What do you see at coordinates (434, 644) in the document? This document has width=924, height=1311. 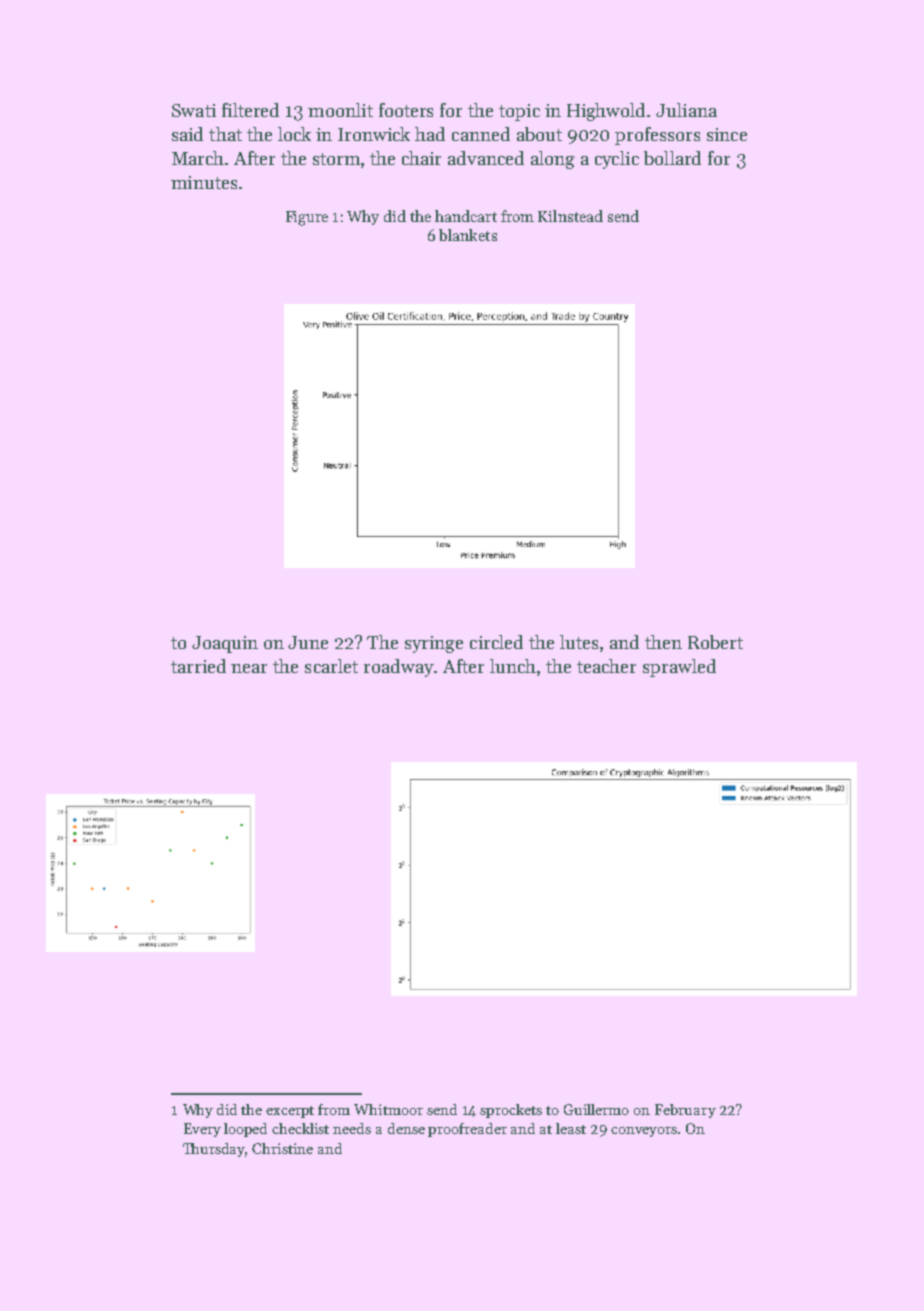 I see `syringe` at bounding box center [434, 644].
